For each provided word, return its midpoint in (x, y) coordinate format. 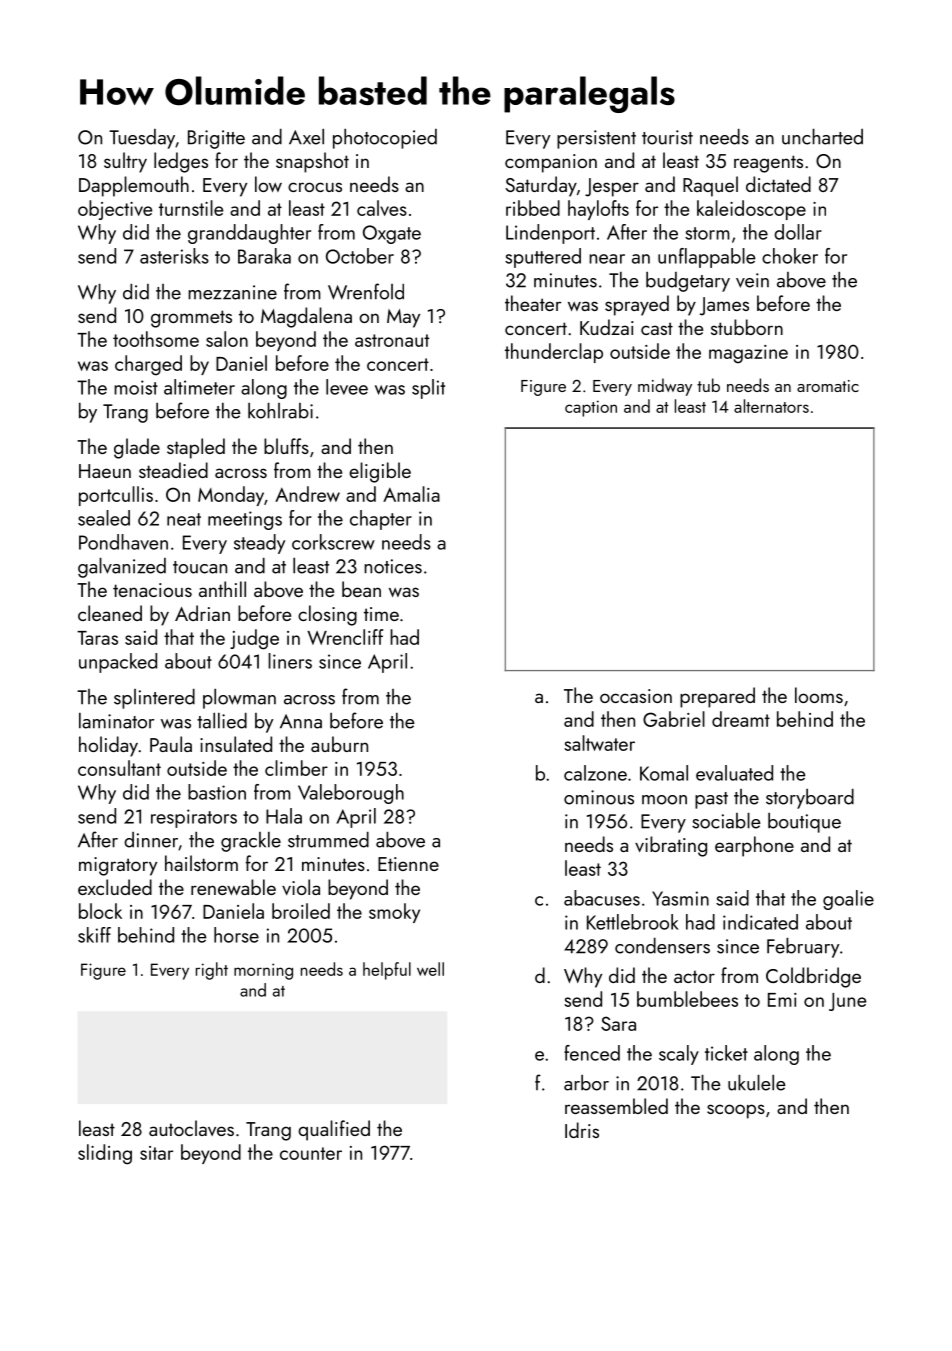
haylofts (598, 210)
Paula (171, 744)
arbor (586, 1083)
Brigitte (216, 139)
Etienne (408, 864)
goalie (848, 900)
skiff (94, 935)
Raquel (710, 186)
